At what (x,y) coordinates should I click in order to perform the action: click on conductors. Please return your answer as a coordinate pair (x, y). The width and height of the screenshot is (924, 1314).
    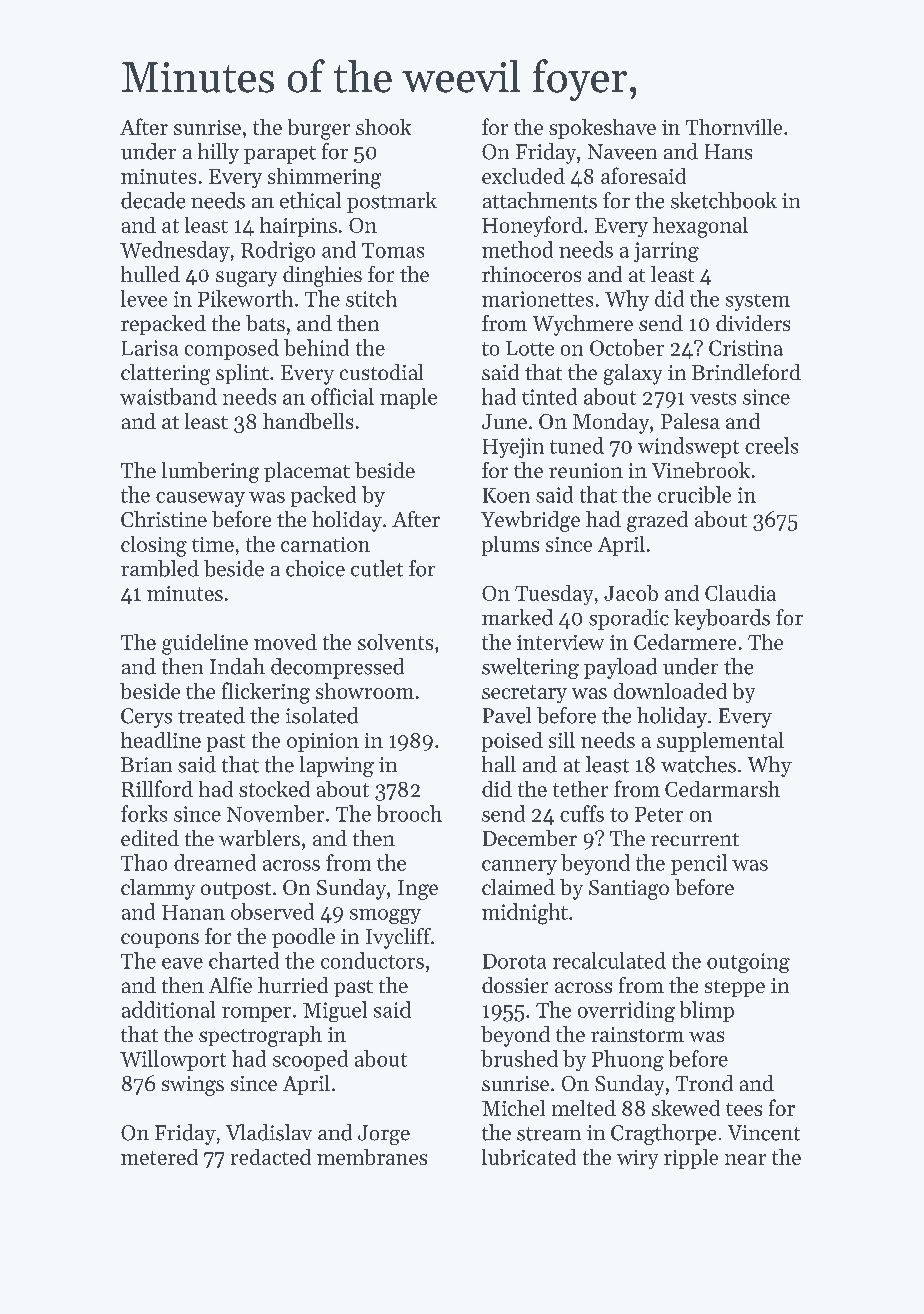
    Looking at the image, I should click on (372, 960).
